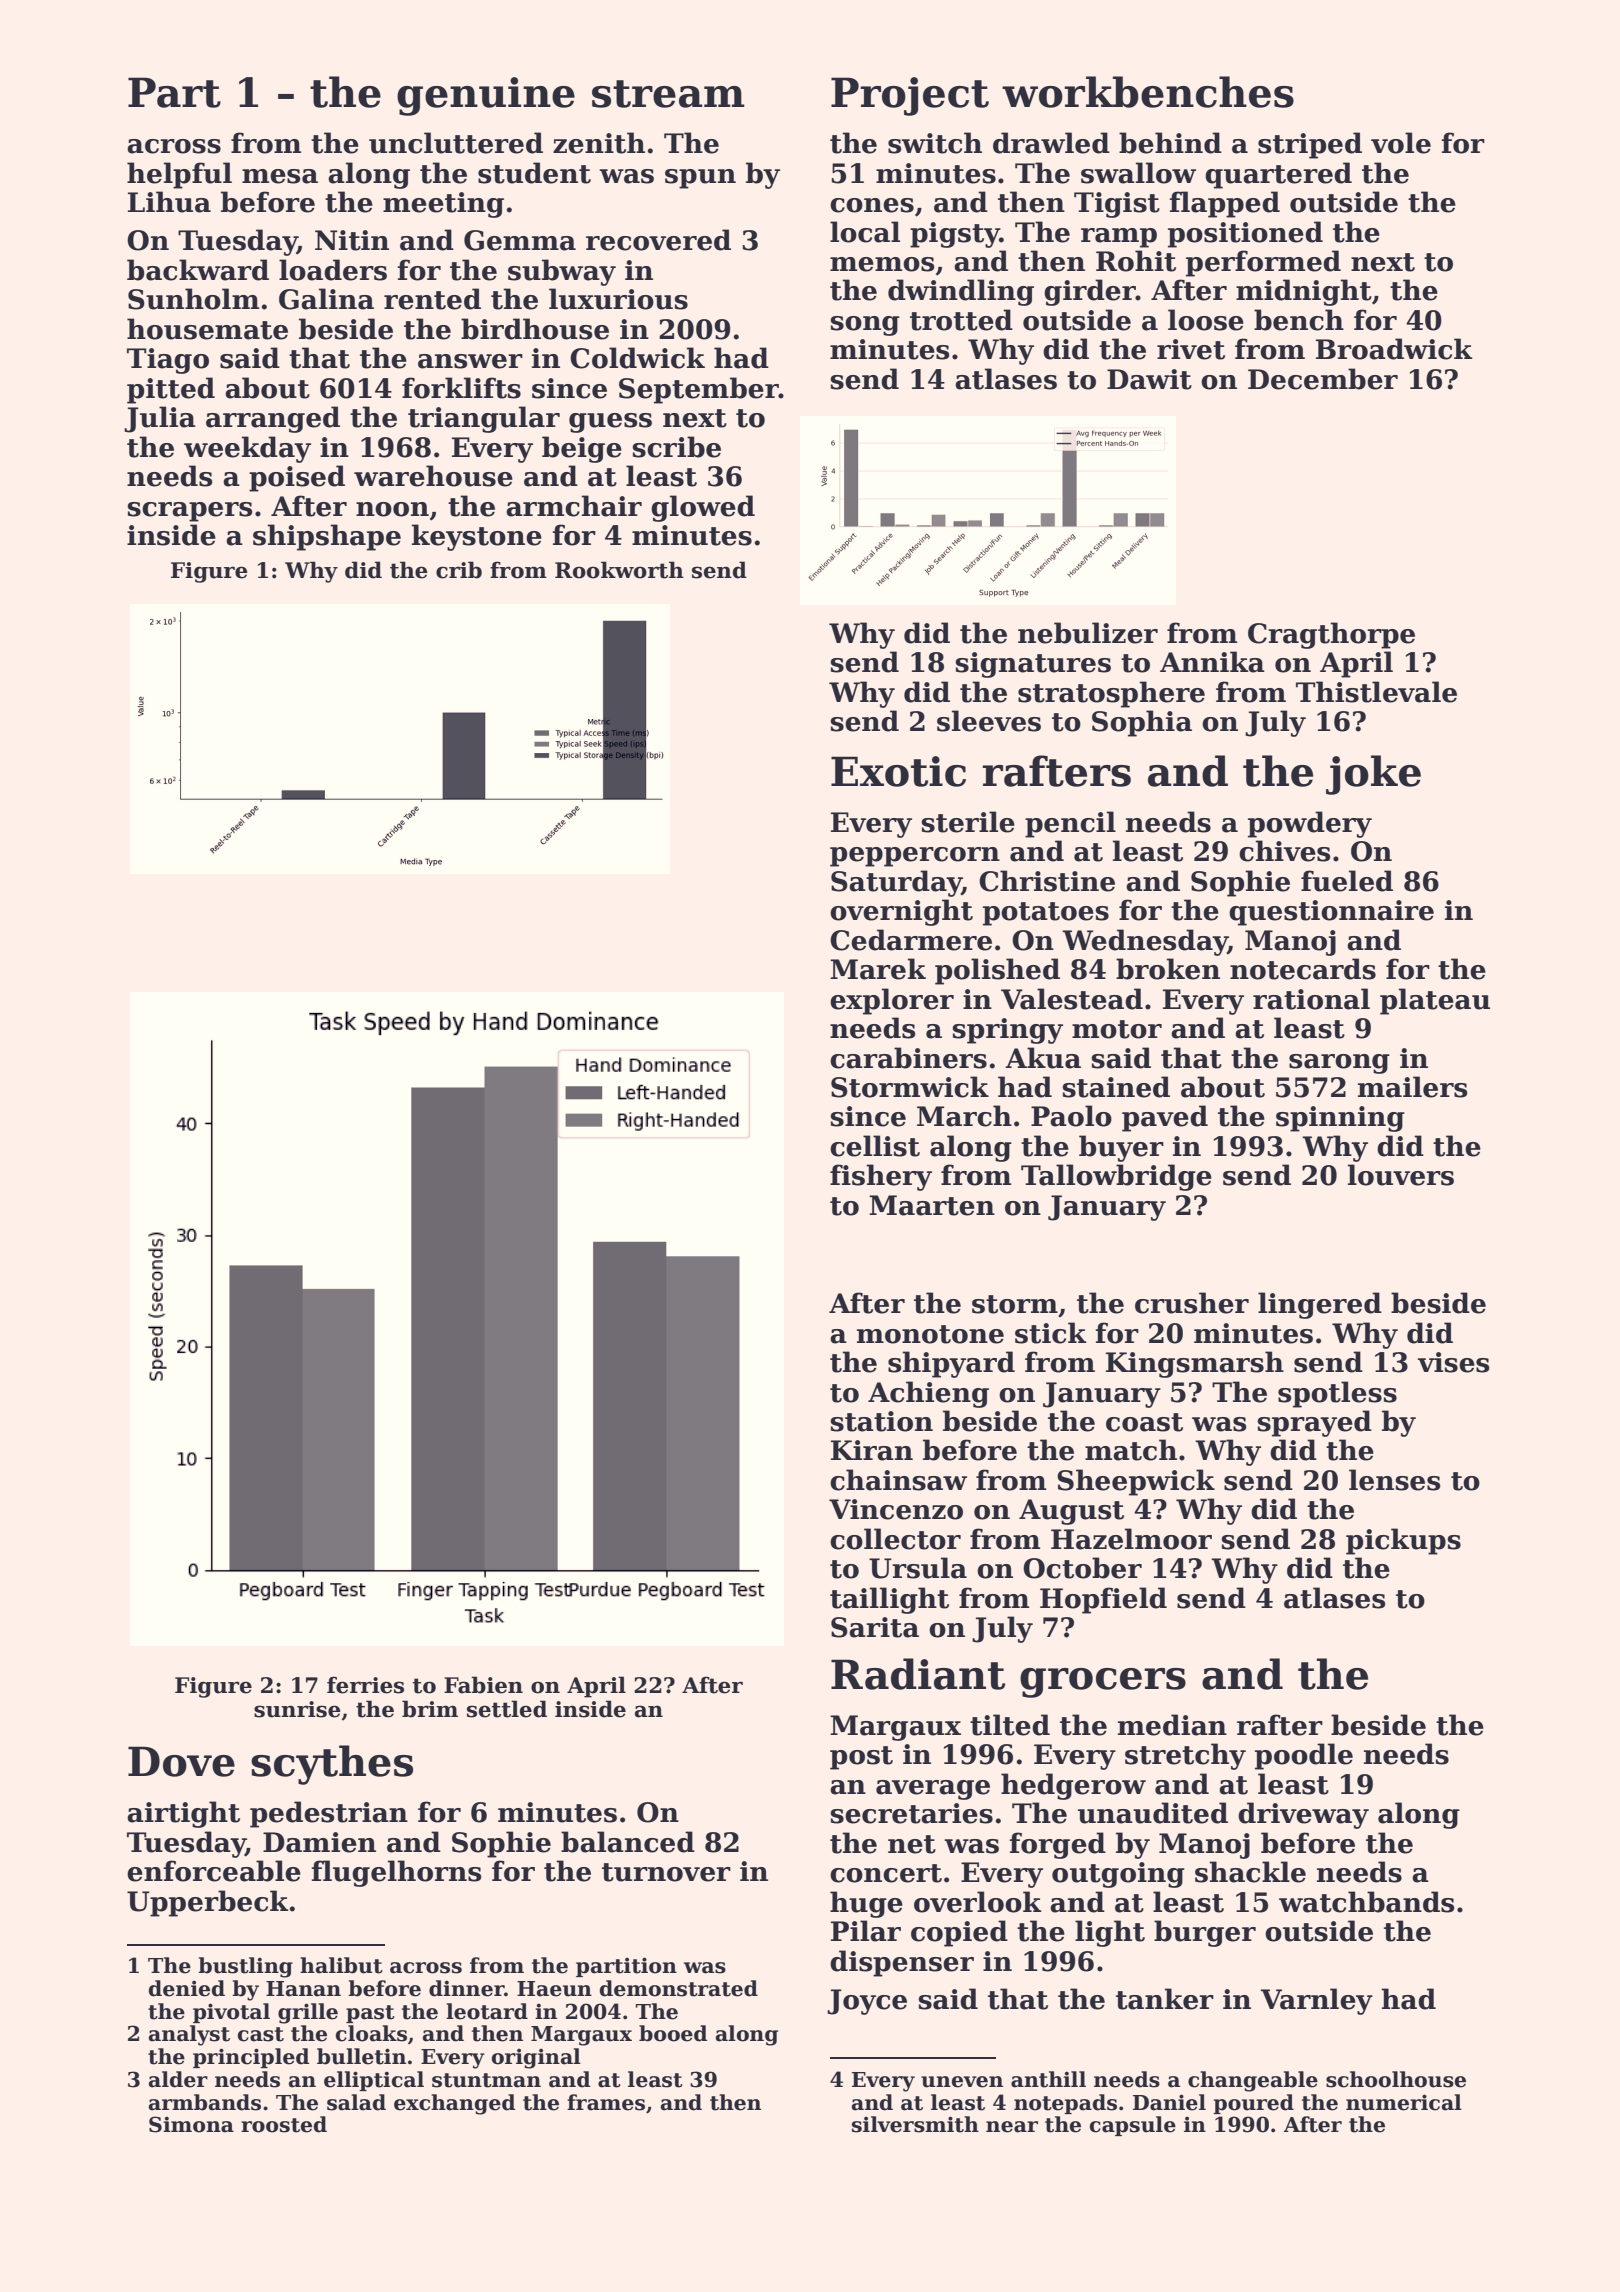 The width and height of the screenshot is (1620, 2292). I want to click on poured, so click(1253, 2104).
